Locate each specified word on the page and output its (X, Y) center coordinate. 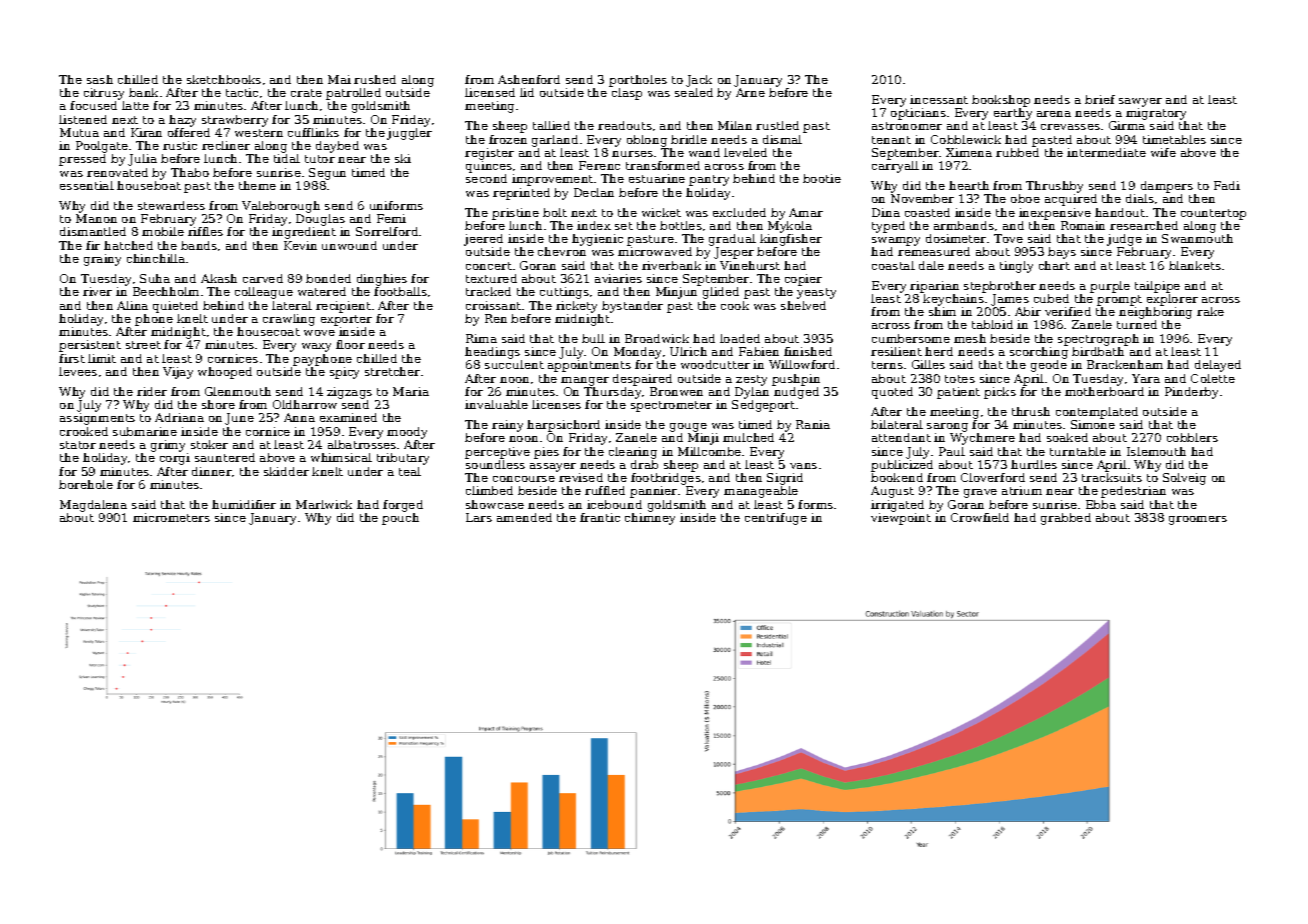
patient (958, 393)
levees (78, 371)
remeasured (934, 251)
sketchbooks (224, 79)
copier (803, 280)
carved (263, 278)
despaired (642, 380)
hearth (969, 185)
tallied (551, 125)
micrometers (171, 517)
